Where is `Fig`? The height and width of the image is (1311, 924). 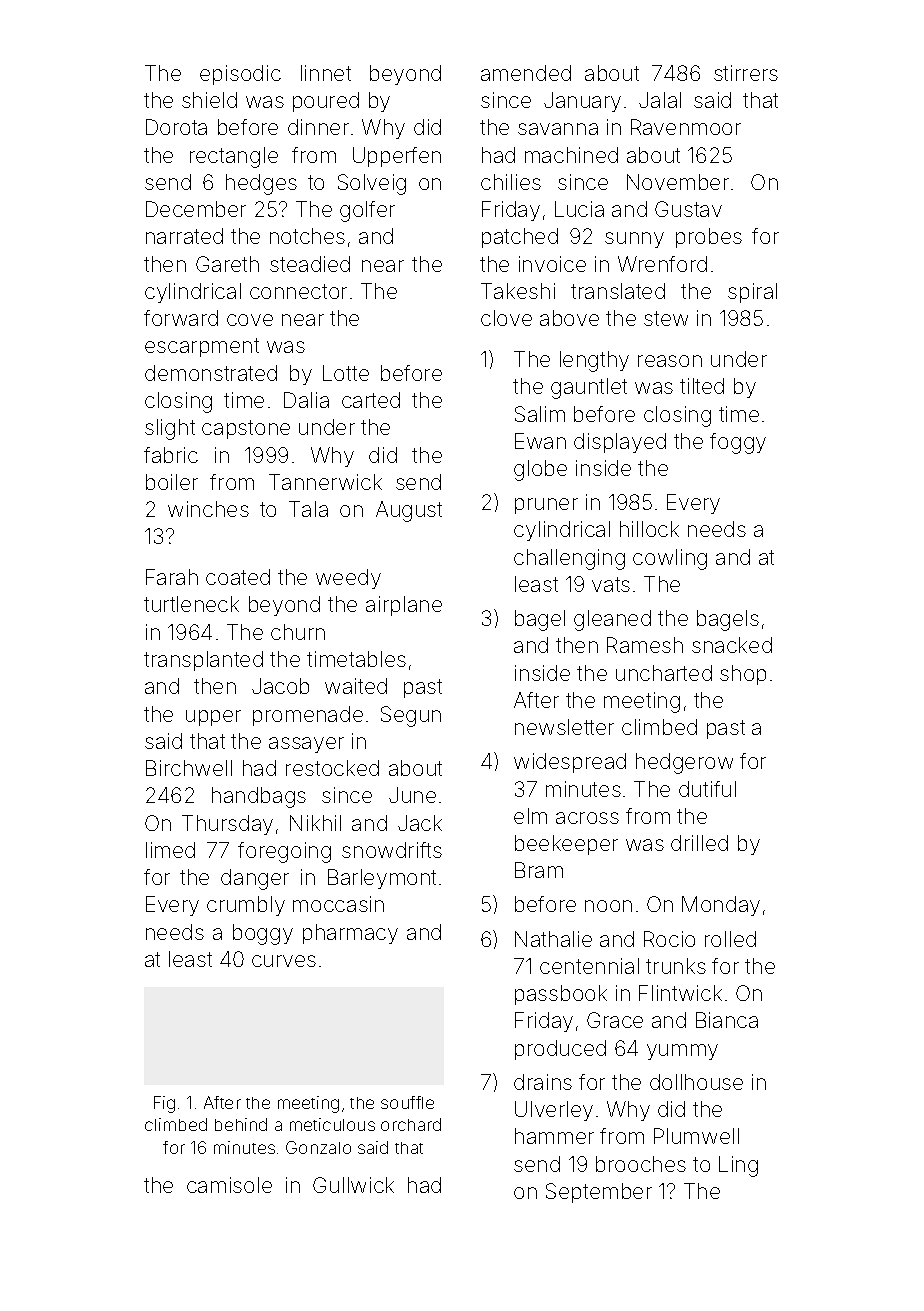
Fig is located at coordinates (164, 1104).
